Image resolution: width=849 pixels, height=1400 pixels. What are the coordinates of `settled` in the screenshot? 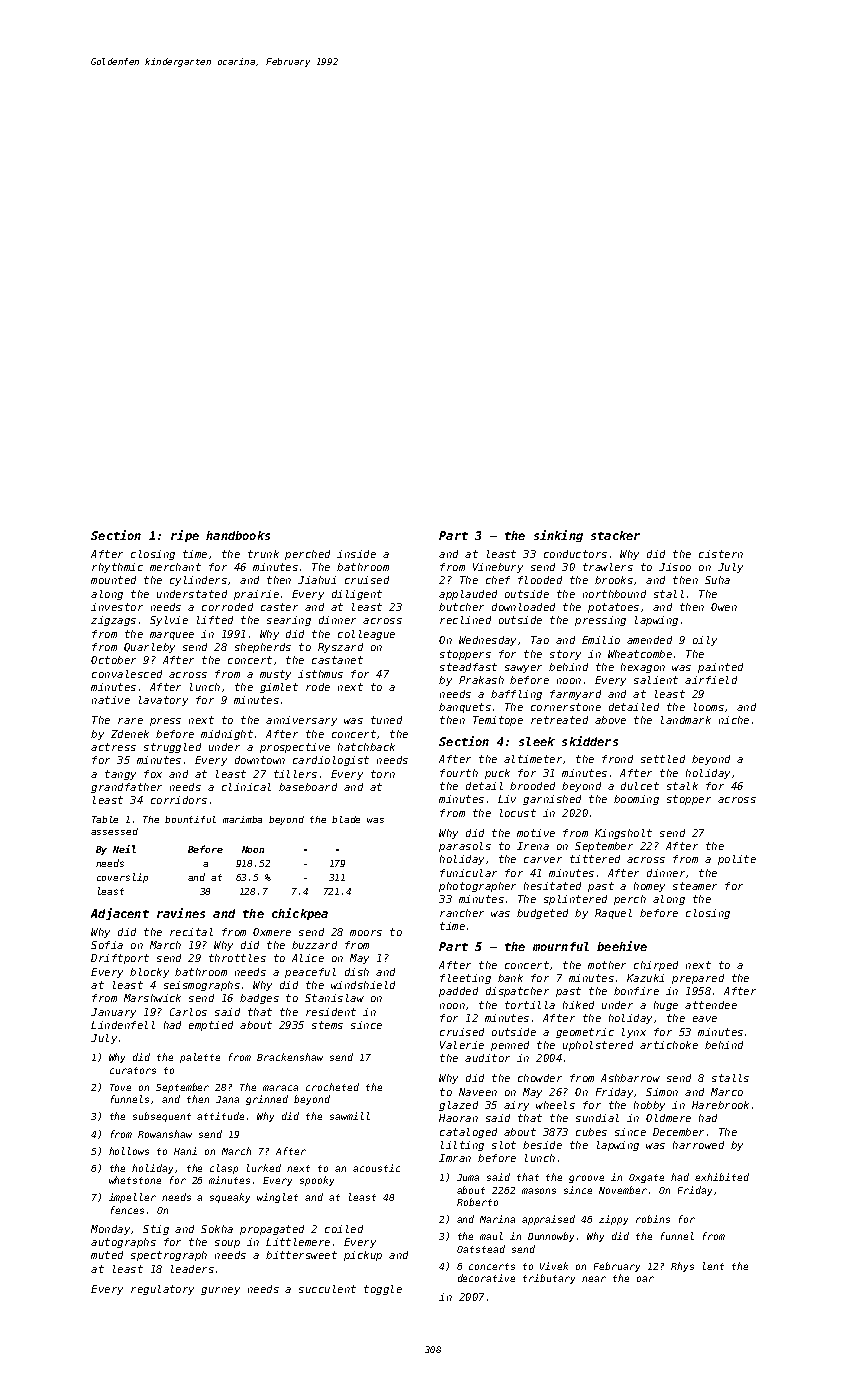 It's located at (663, 759).
